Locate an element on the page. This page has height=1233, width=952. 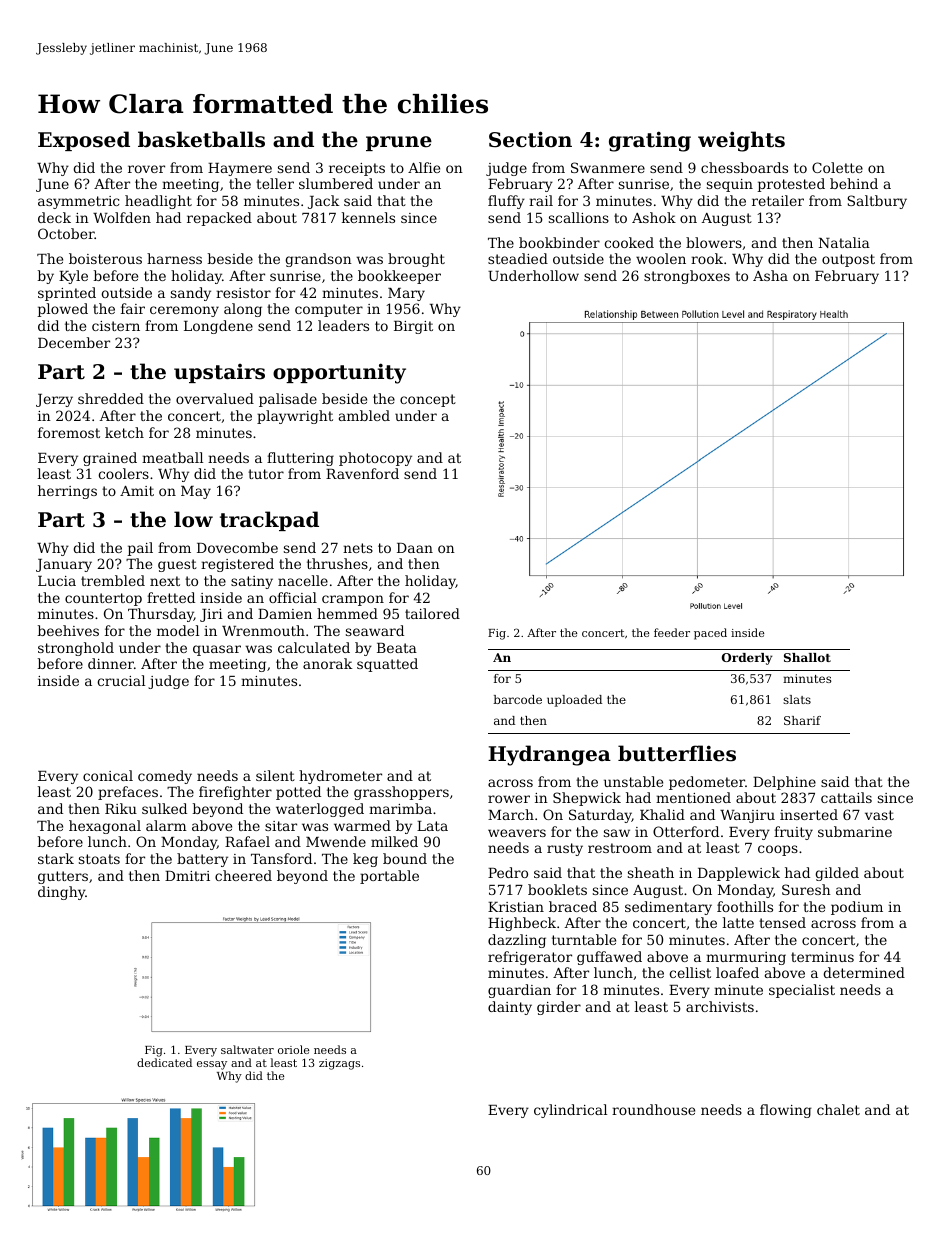
paced is located at coordinates (710, 634).
